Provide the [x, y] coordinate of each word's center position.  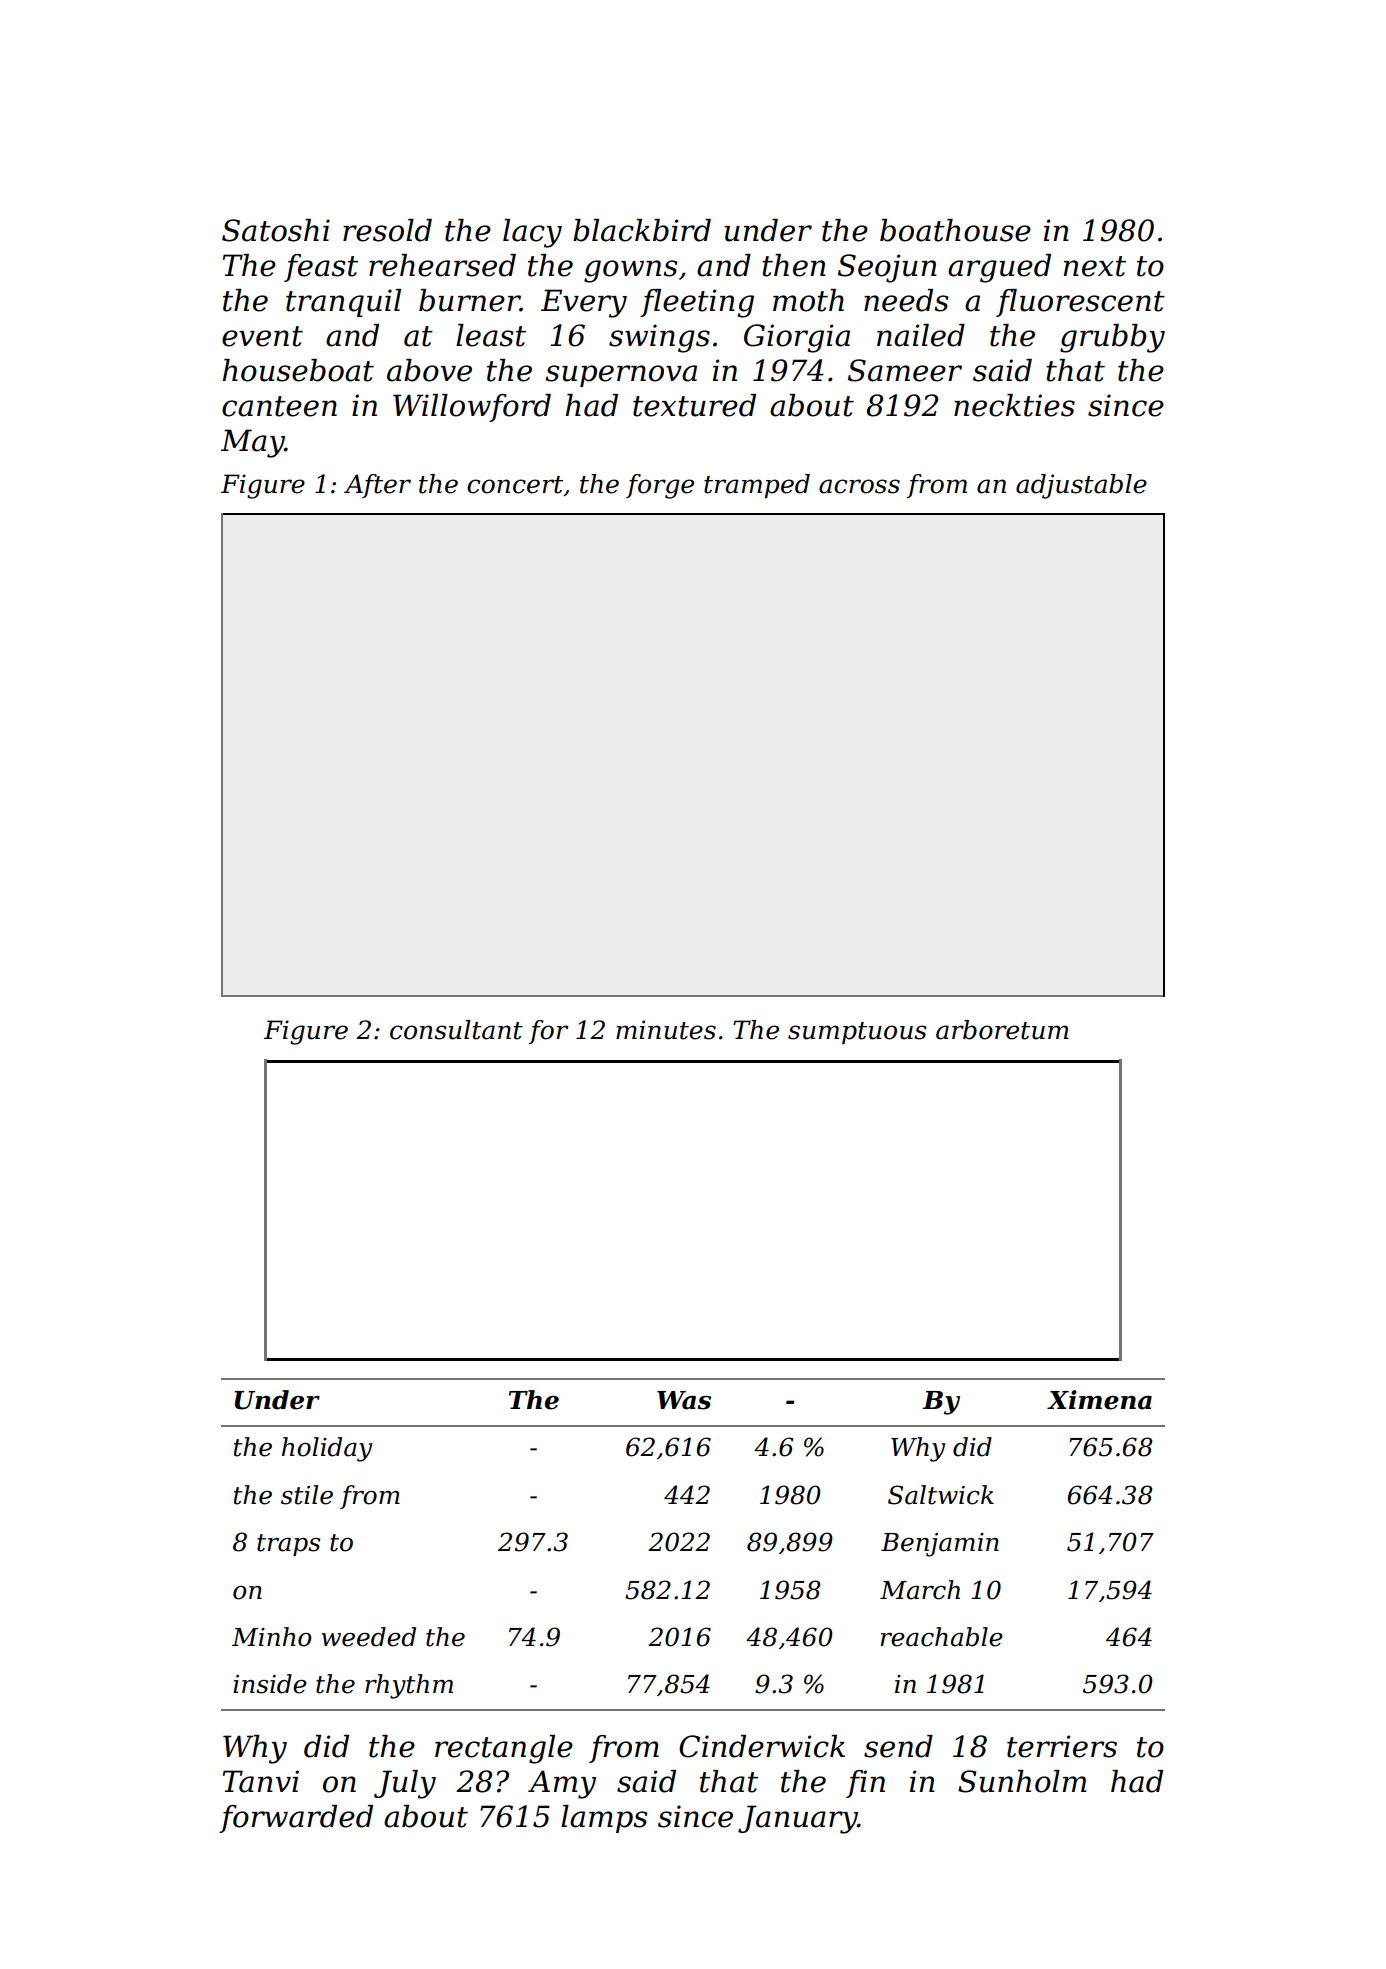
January [798, 1819]
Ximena [1099, 1400]
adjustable [1081, 486]
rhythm [409, 1686]
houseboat [298, 370]
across [859, 486]
